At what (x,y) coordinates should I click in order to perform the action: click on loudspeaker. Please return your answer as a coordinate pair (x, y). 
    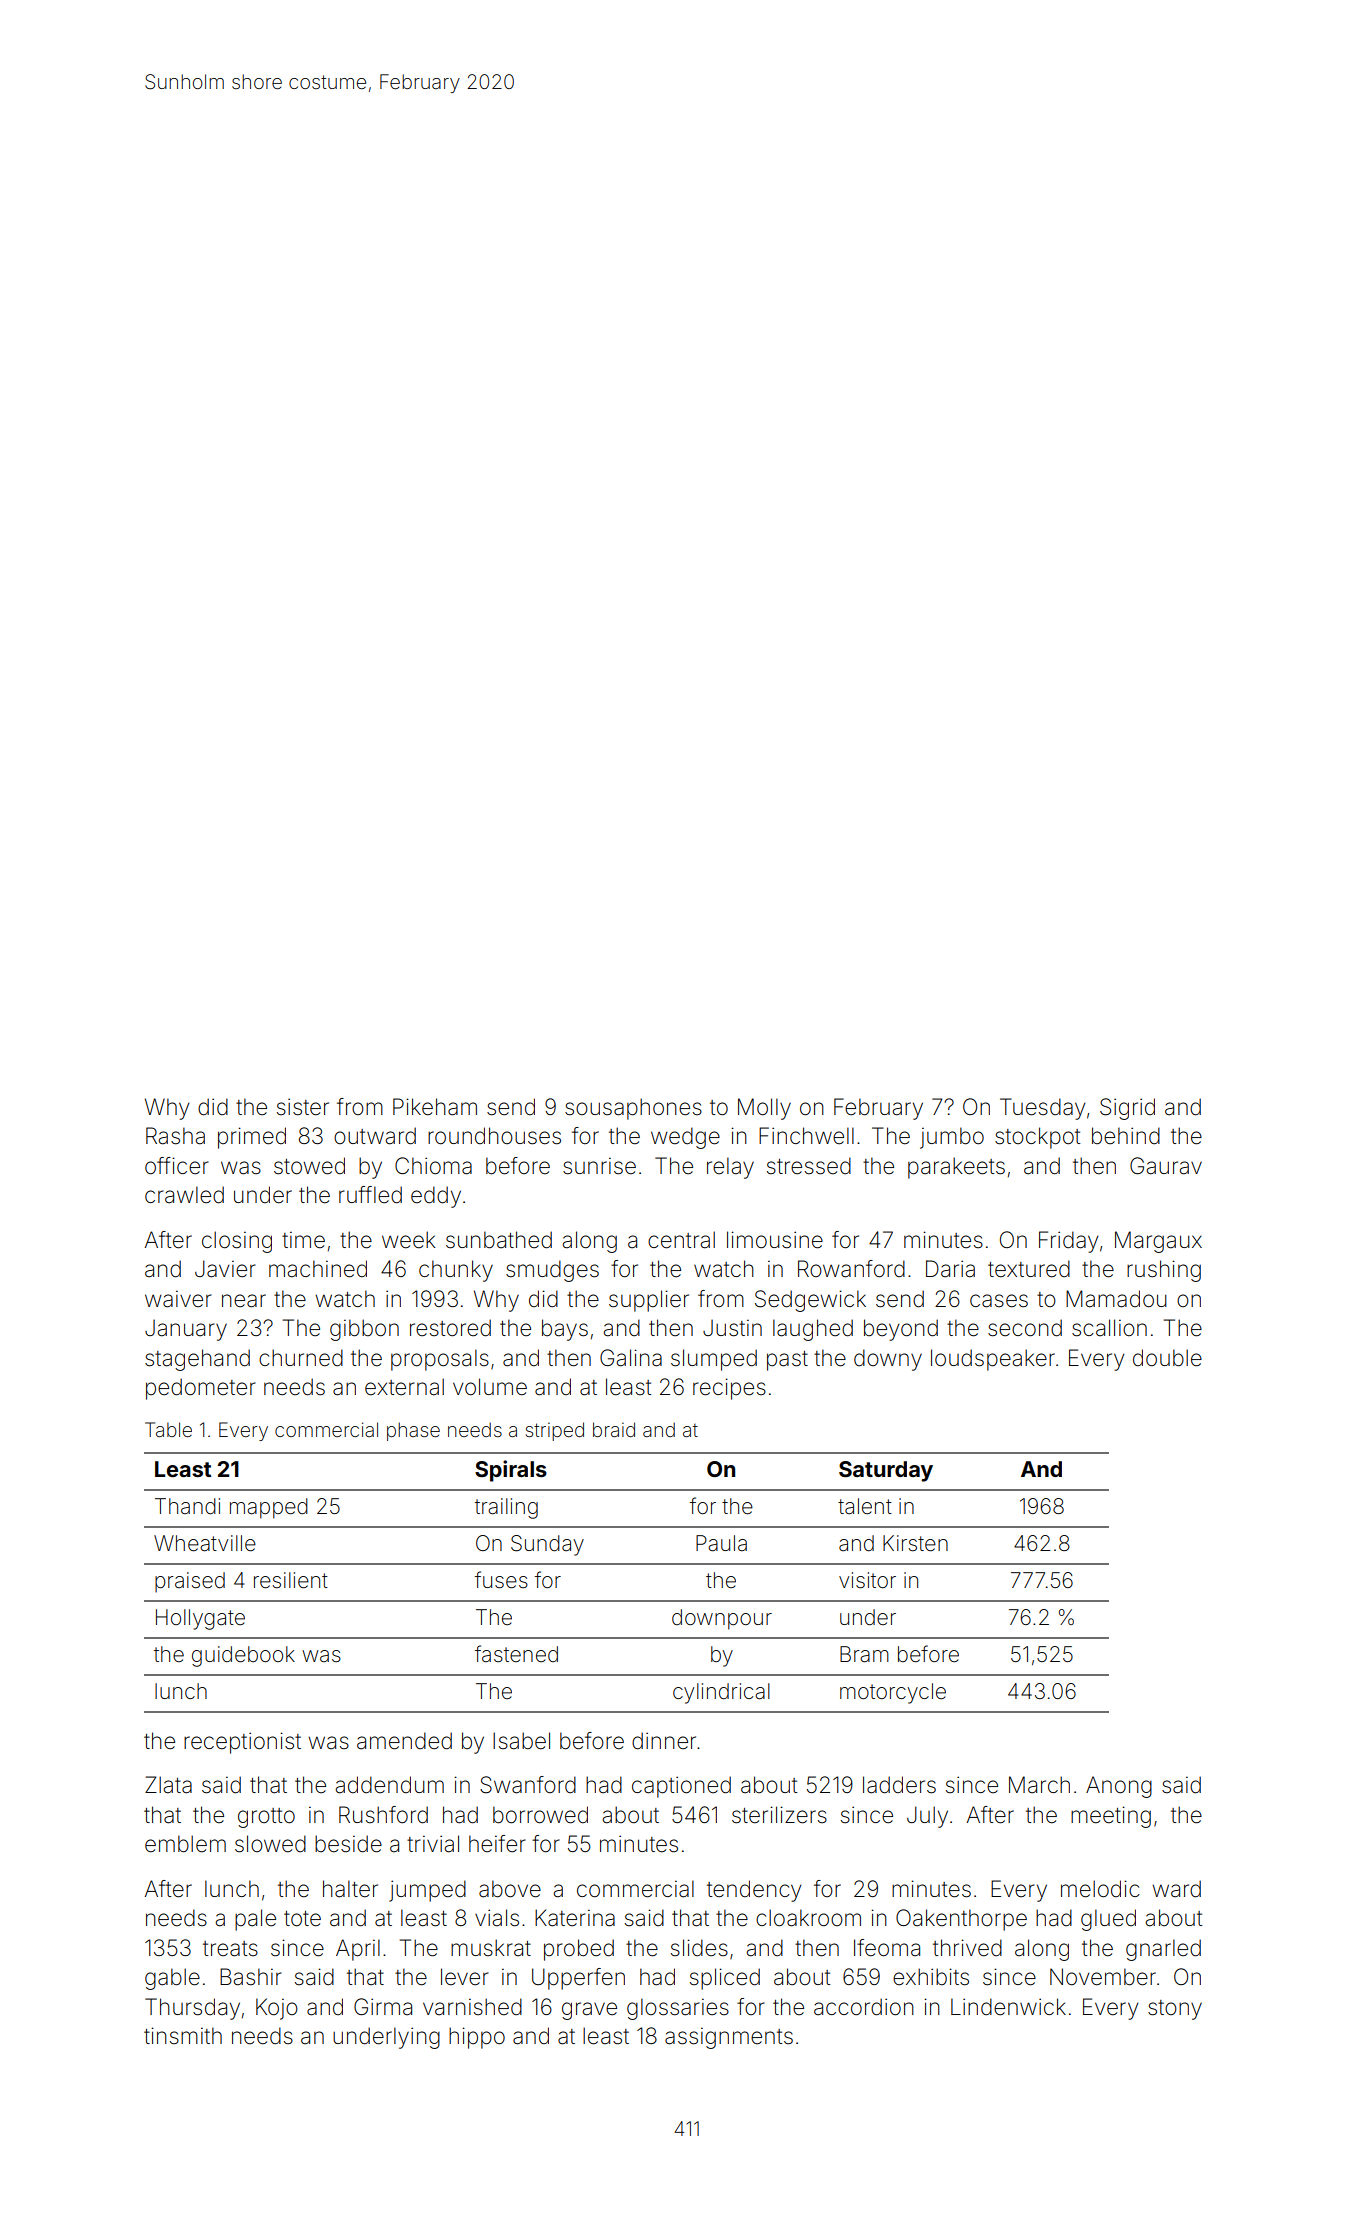
    Looking at the image, I should click on (993, 1360).
